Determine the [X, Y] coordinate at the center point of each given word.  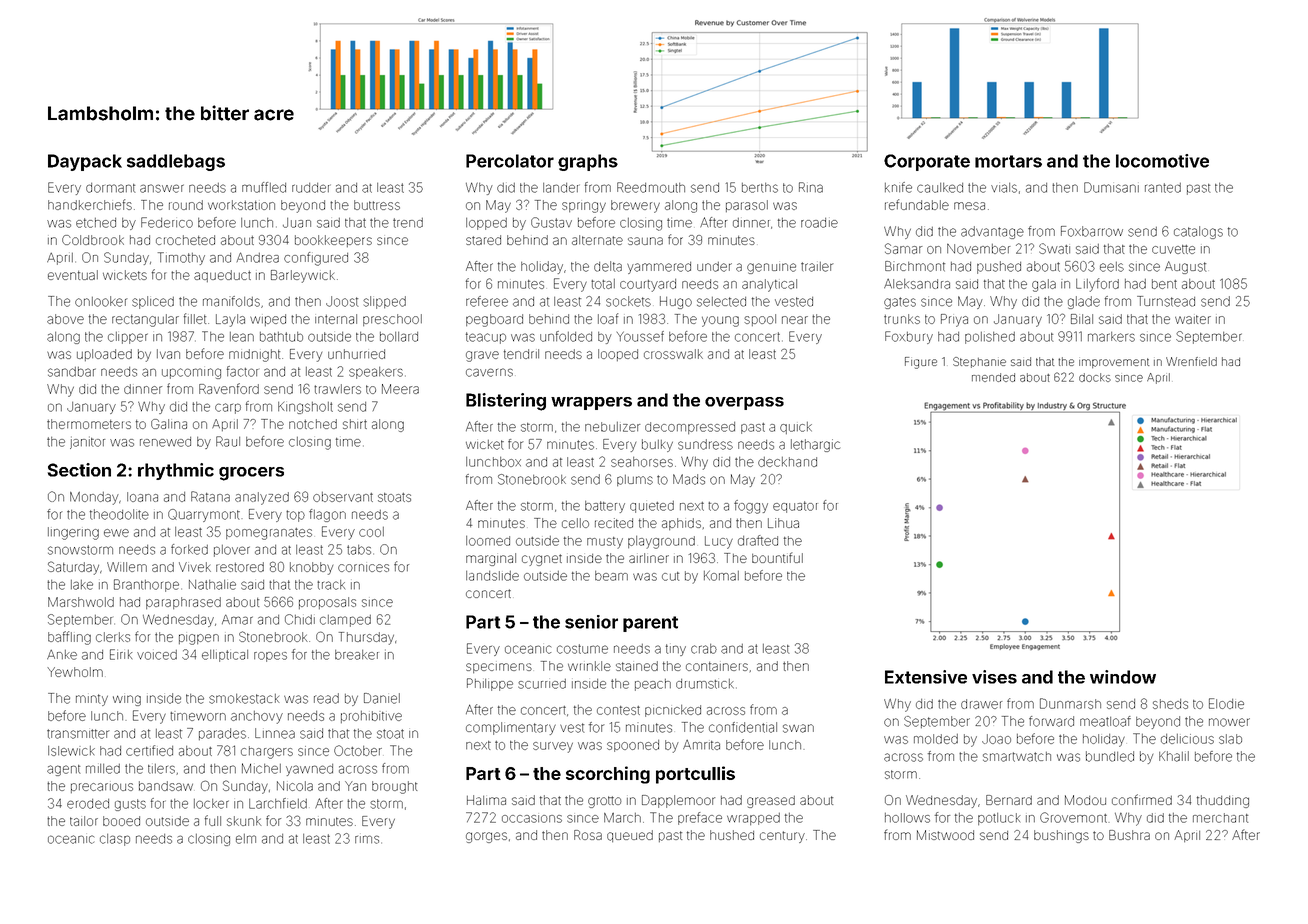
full [213, 820]
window [1123, 677]
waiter [1193, 319]
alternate [597, 240]
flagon [327, 515]
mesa [969, 206]
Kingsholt [305, 408]
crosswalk [673, 354]
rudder [311, 188]
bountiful [777, 557]
